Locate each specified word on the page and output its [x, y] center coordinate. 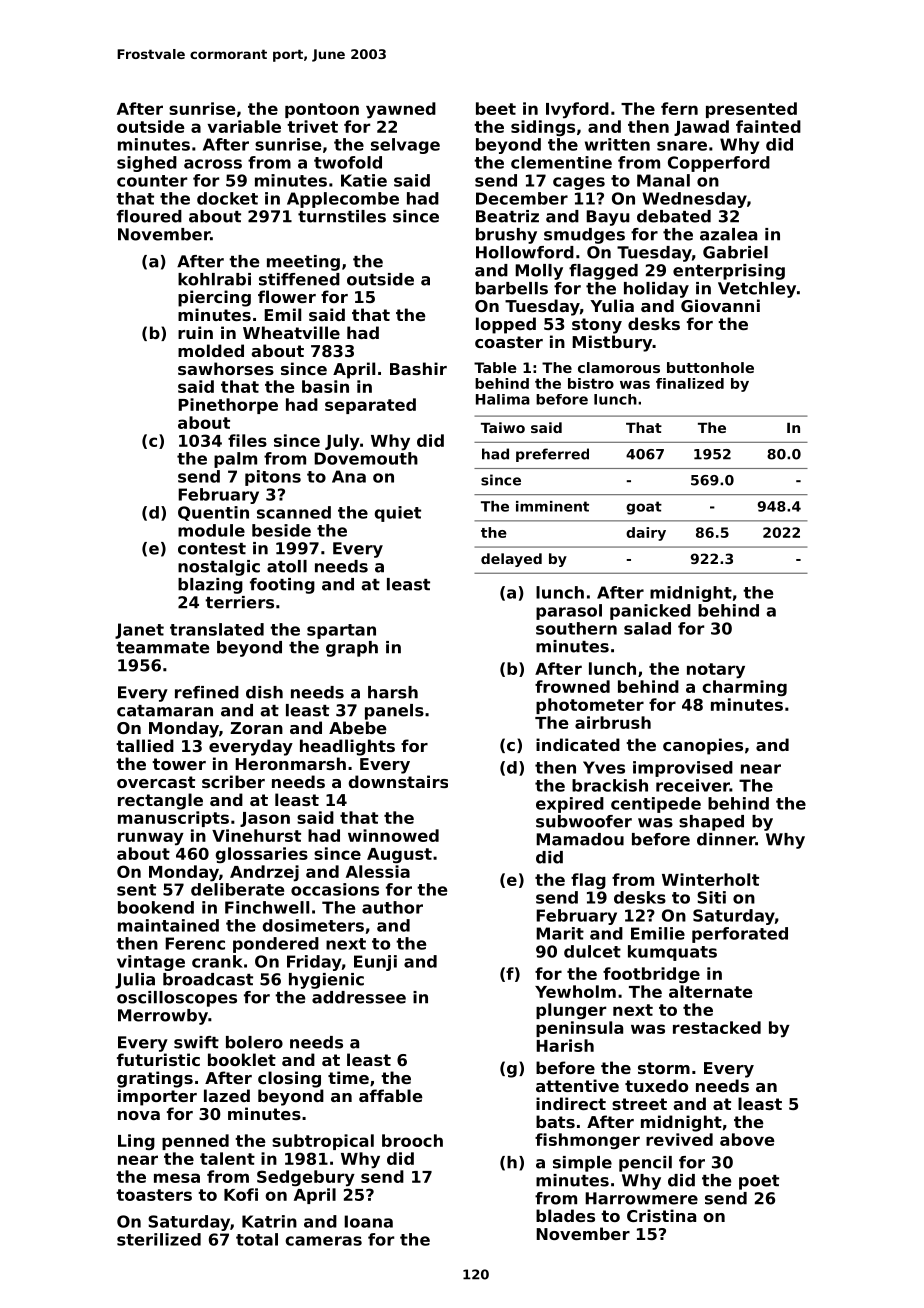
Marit [560, 933]
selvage [405, 146]
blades [565, 1215]
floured [149, 216]
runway [151, 839]
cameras [323, 1241]
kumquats [672, 953]
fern [679, 108]
